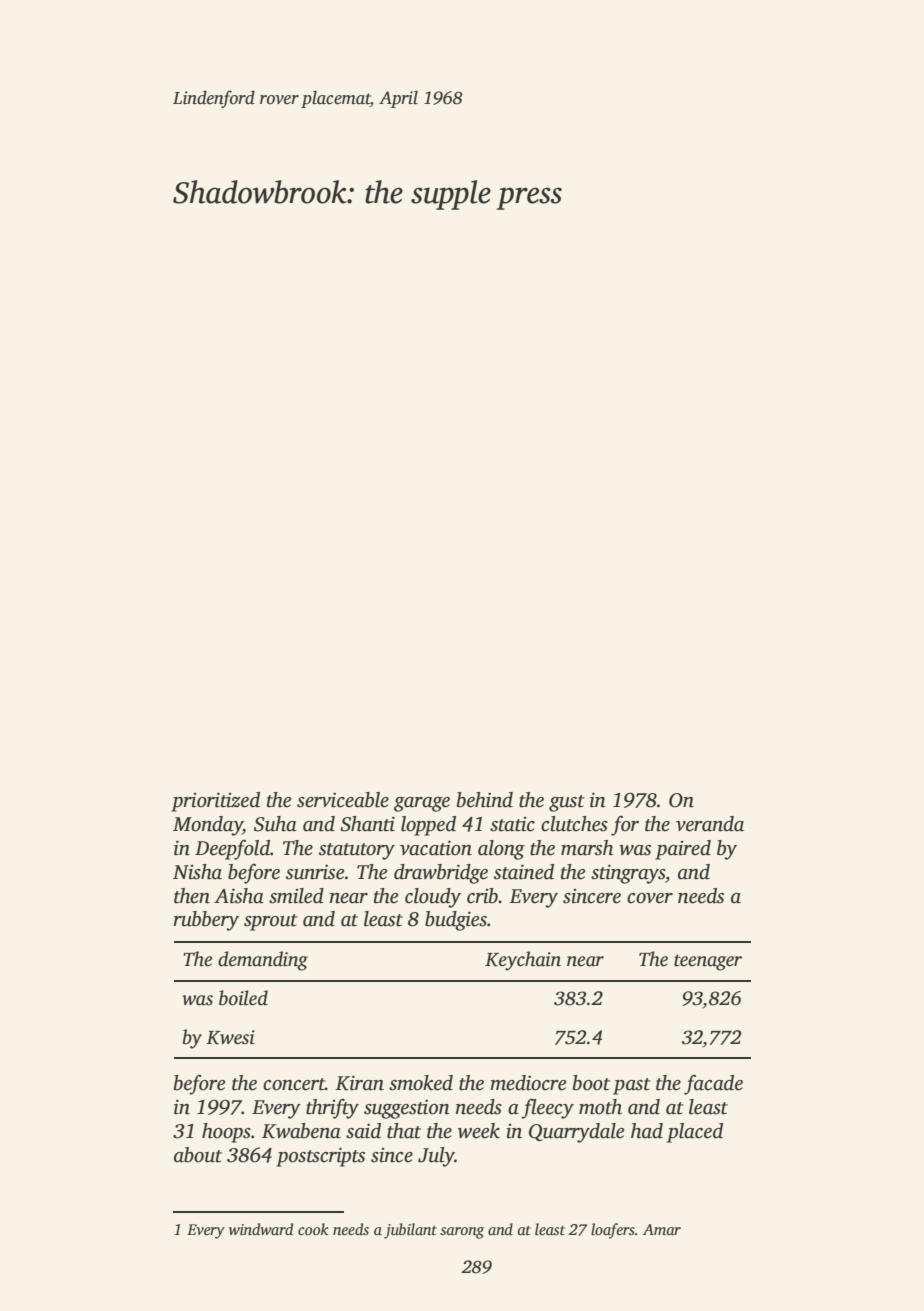  Describe the element at coordinates (713, 1085) in the screenshot. I see `facade` at that location.
